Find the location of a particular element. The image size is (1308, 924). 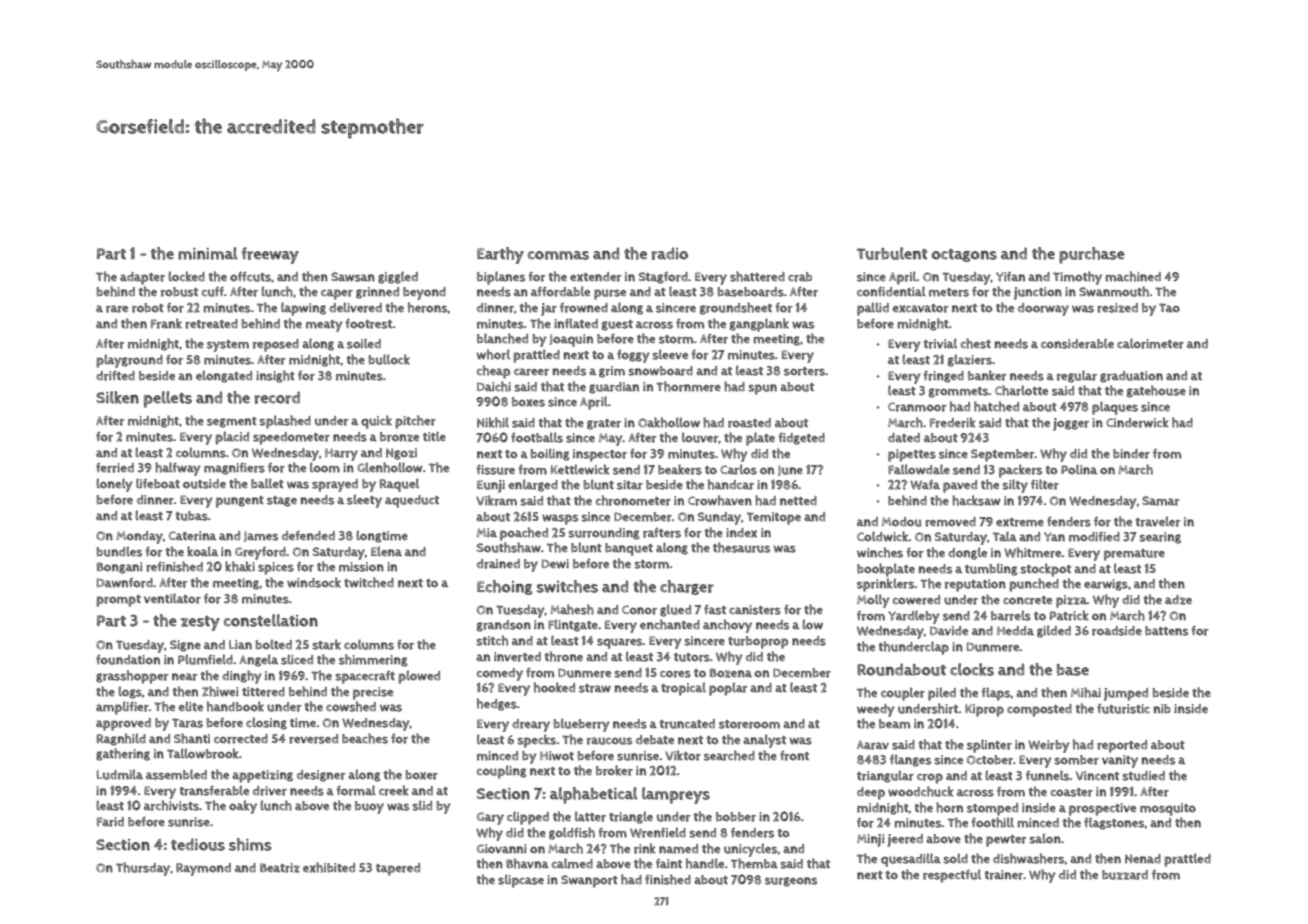

boxer is located at coordinates (421, 775).
